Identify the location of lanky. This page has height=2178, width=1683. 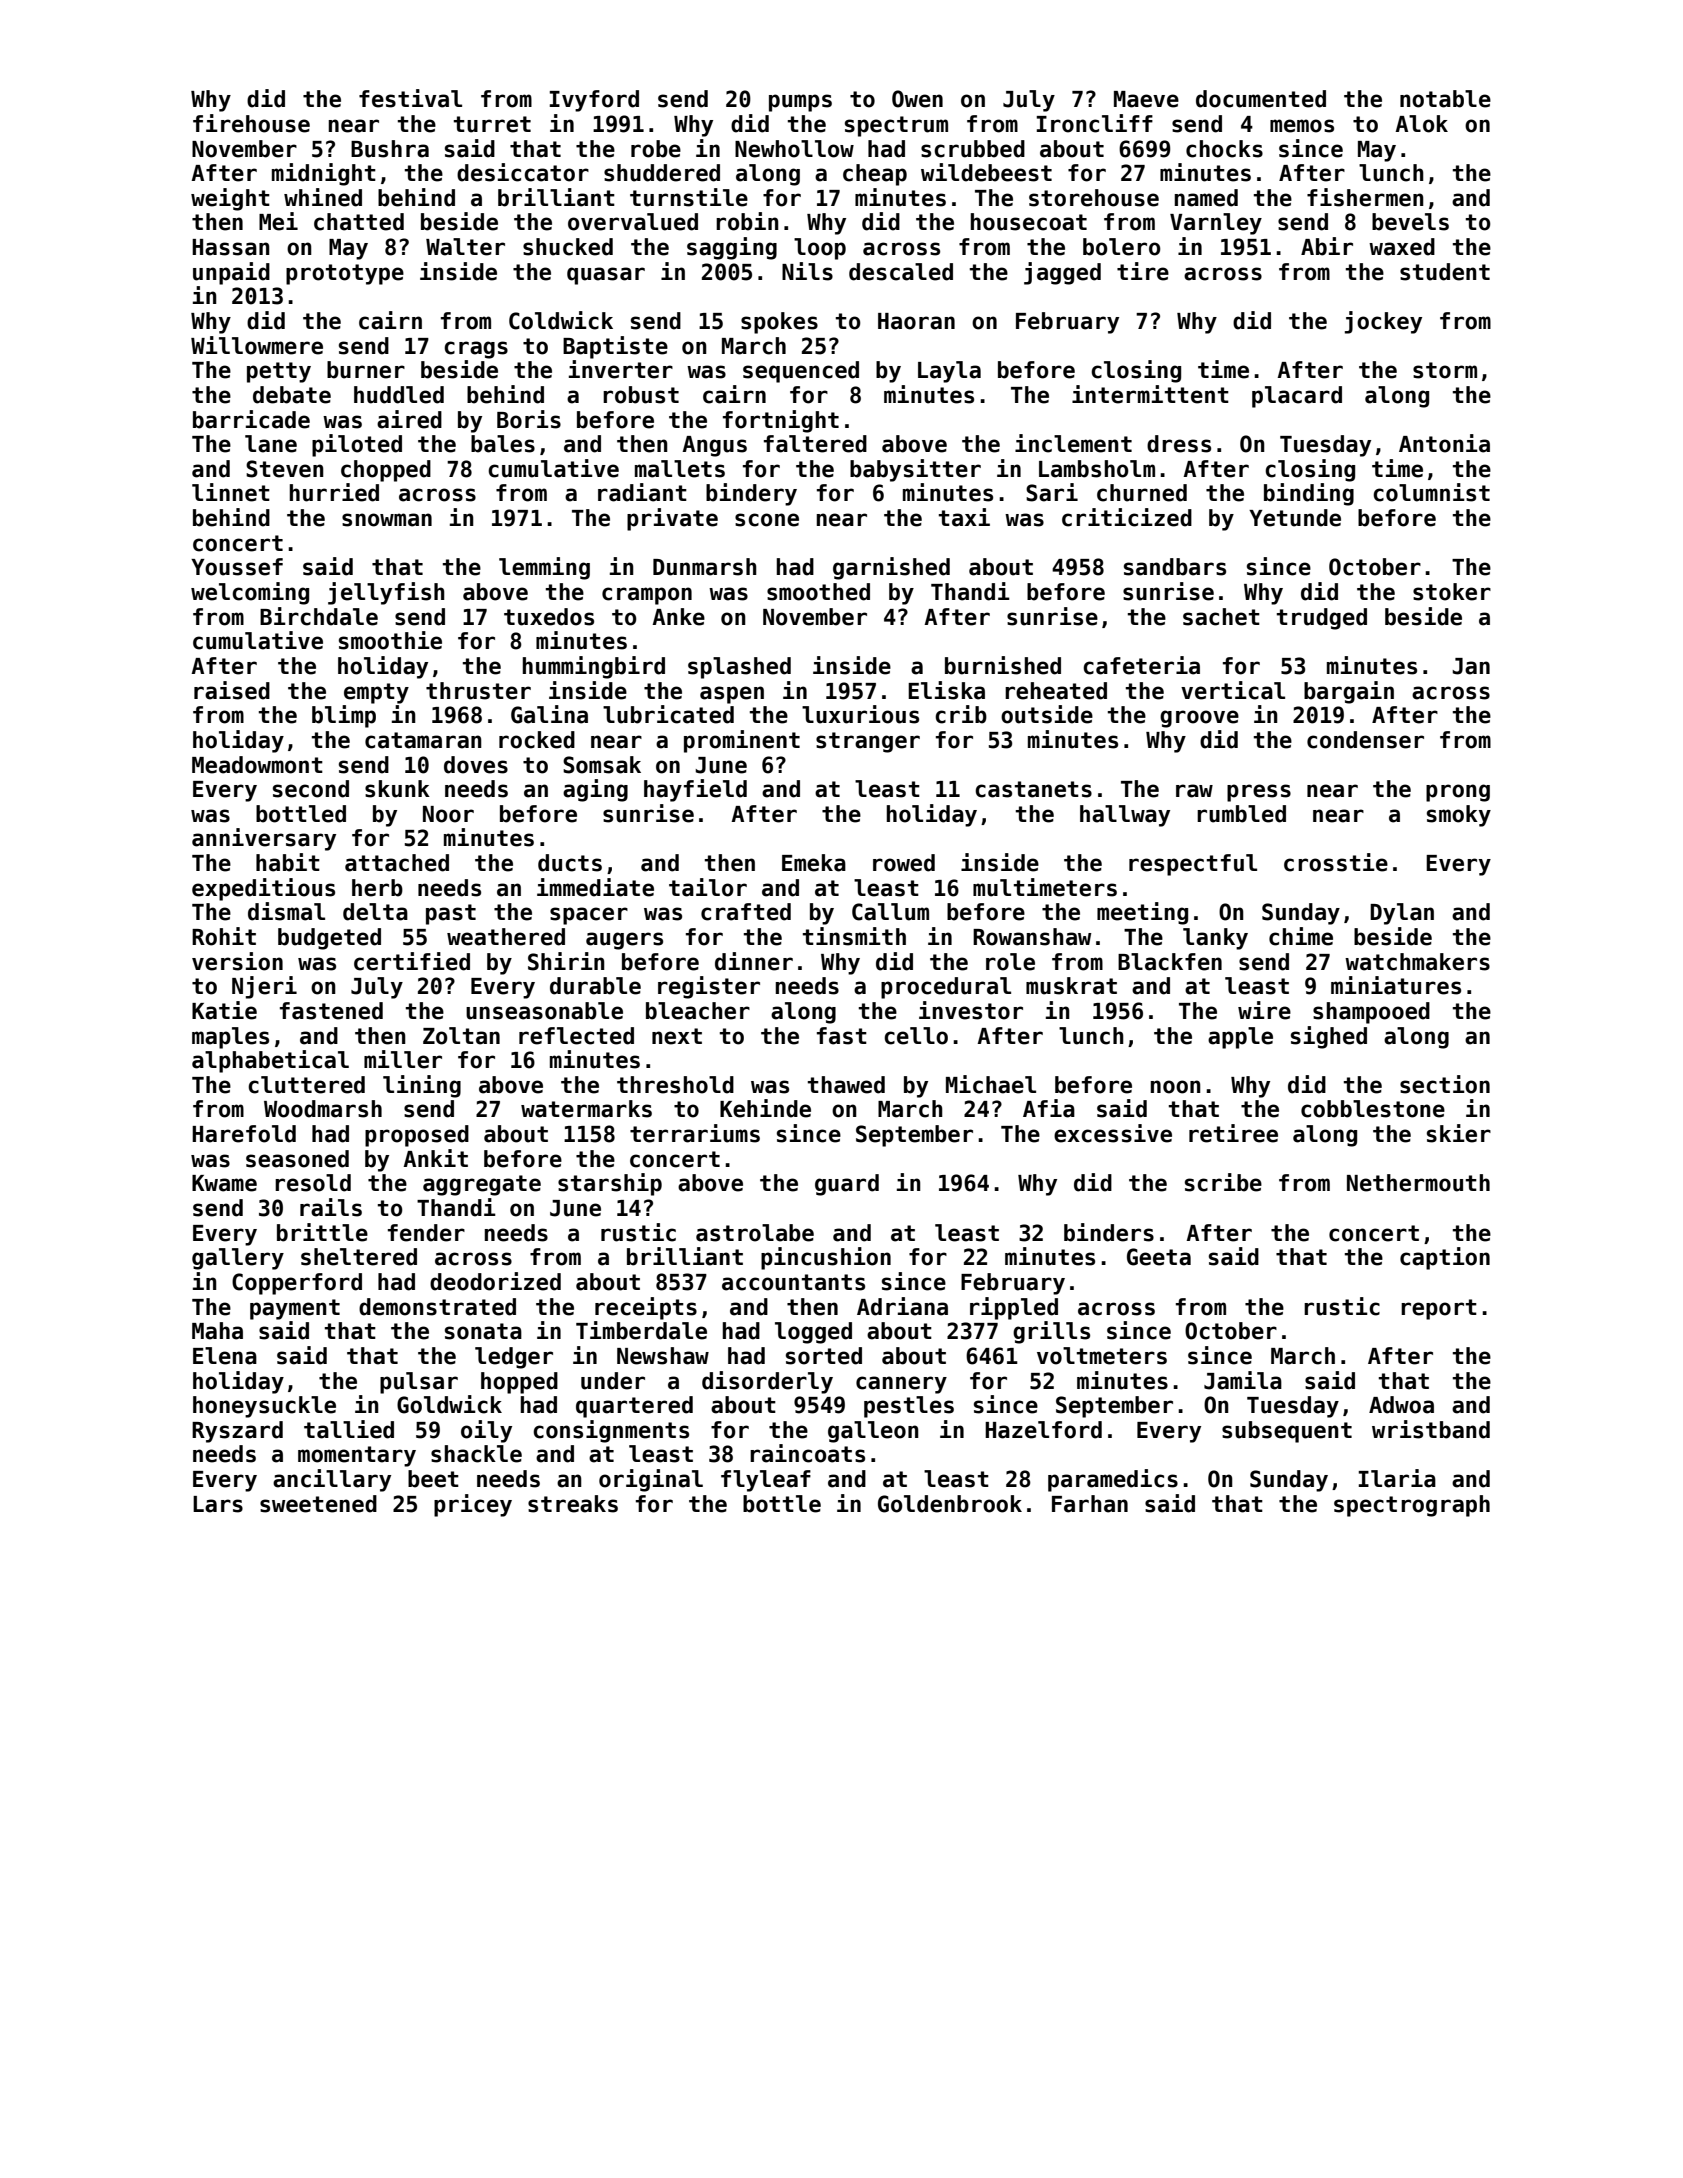
(1215, 939).
